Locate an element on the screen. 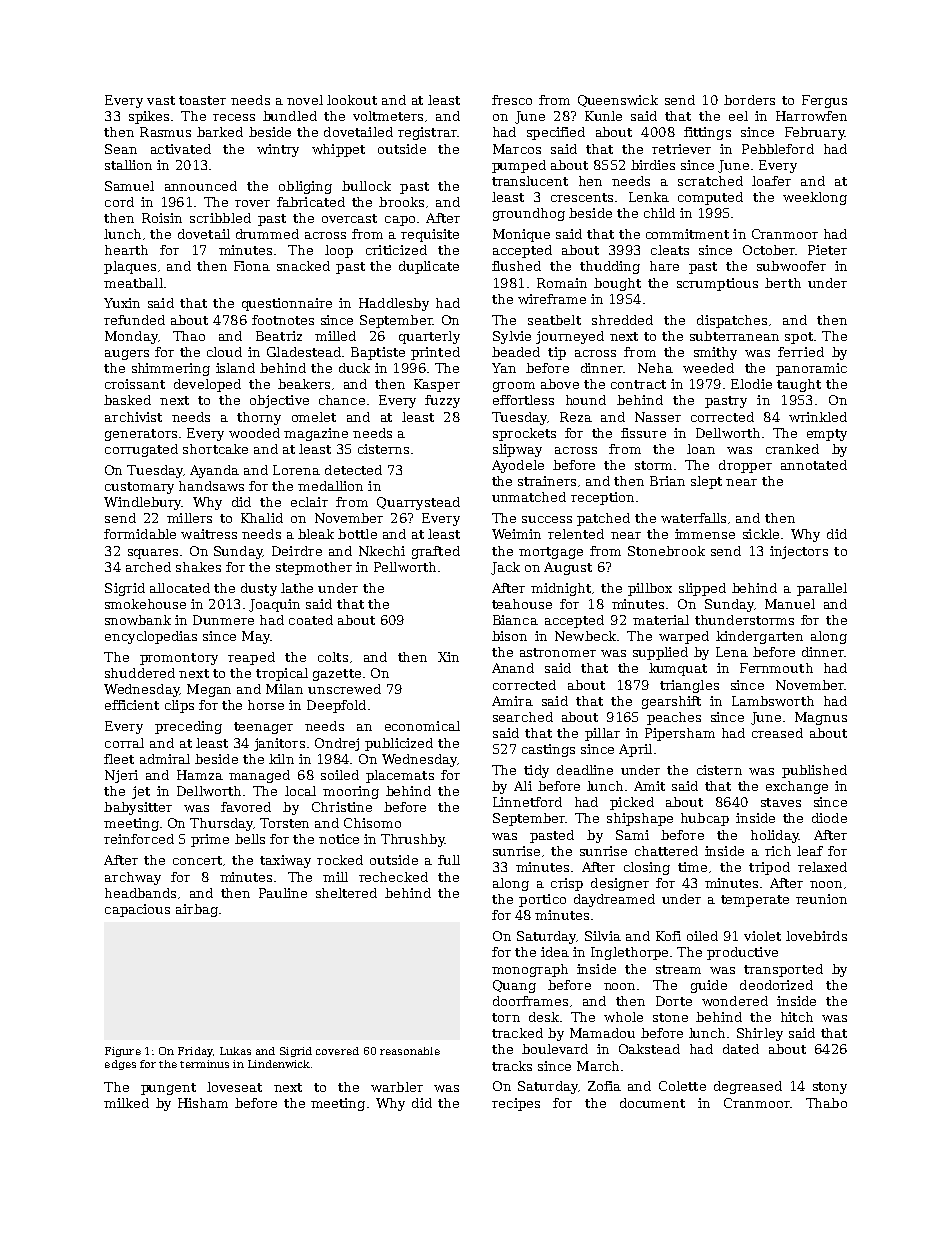  snowbank is located at coordinates (138, 620).
